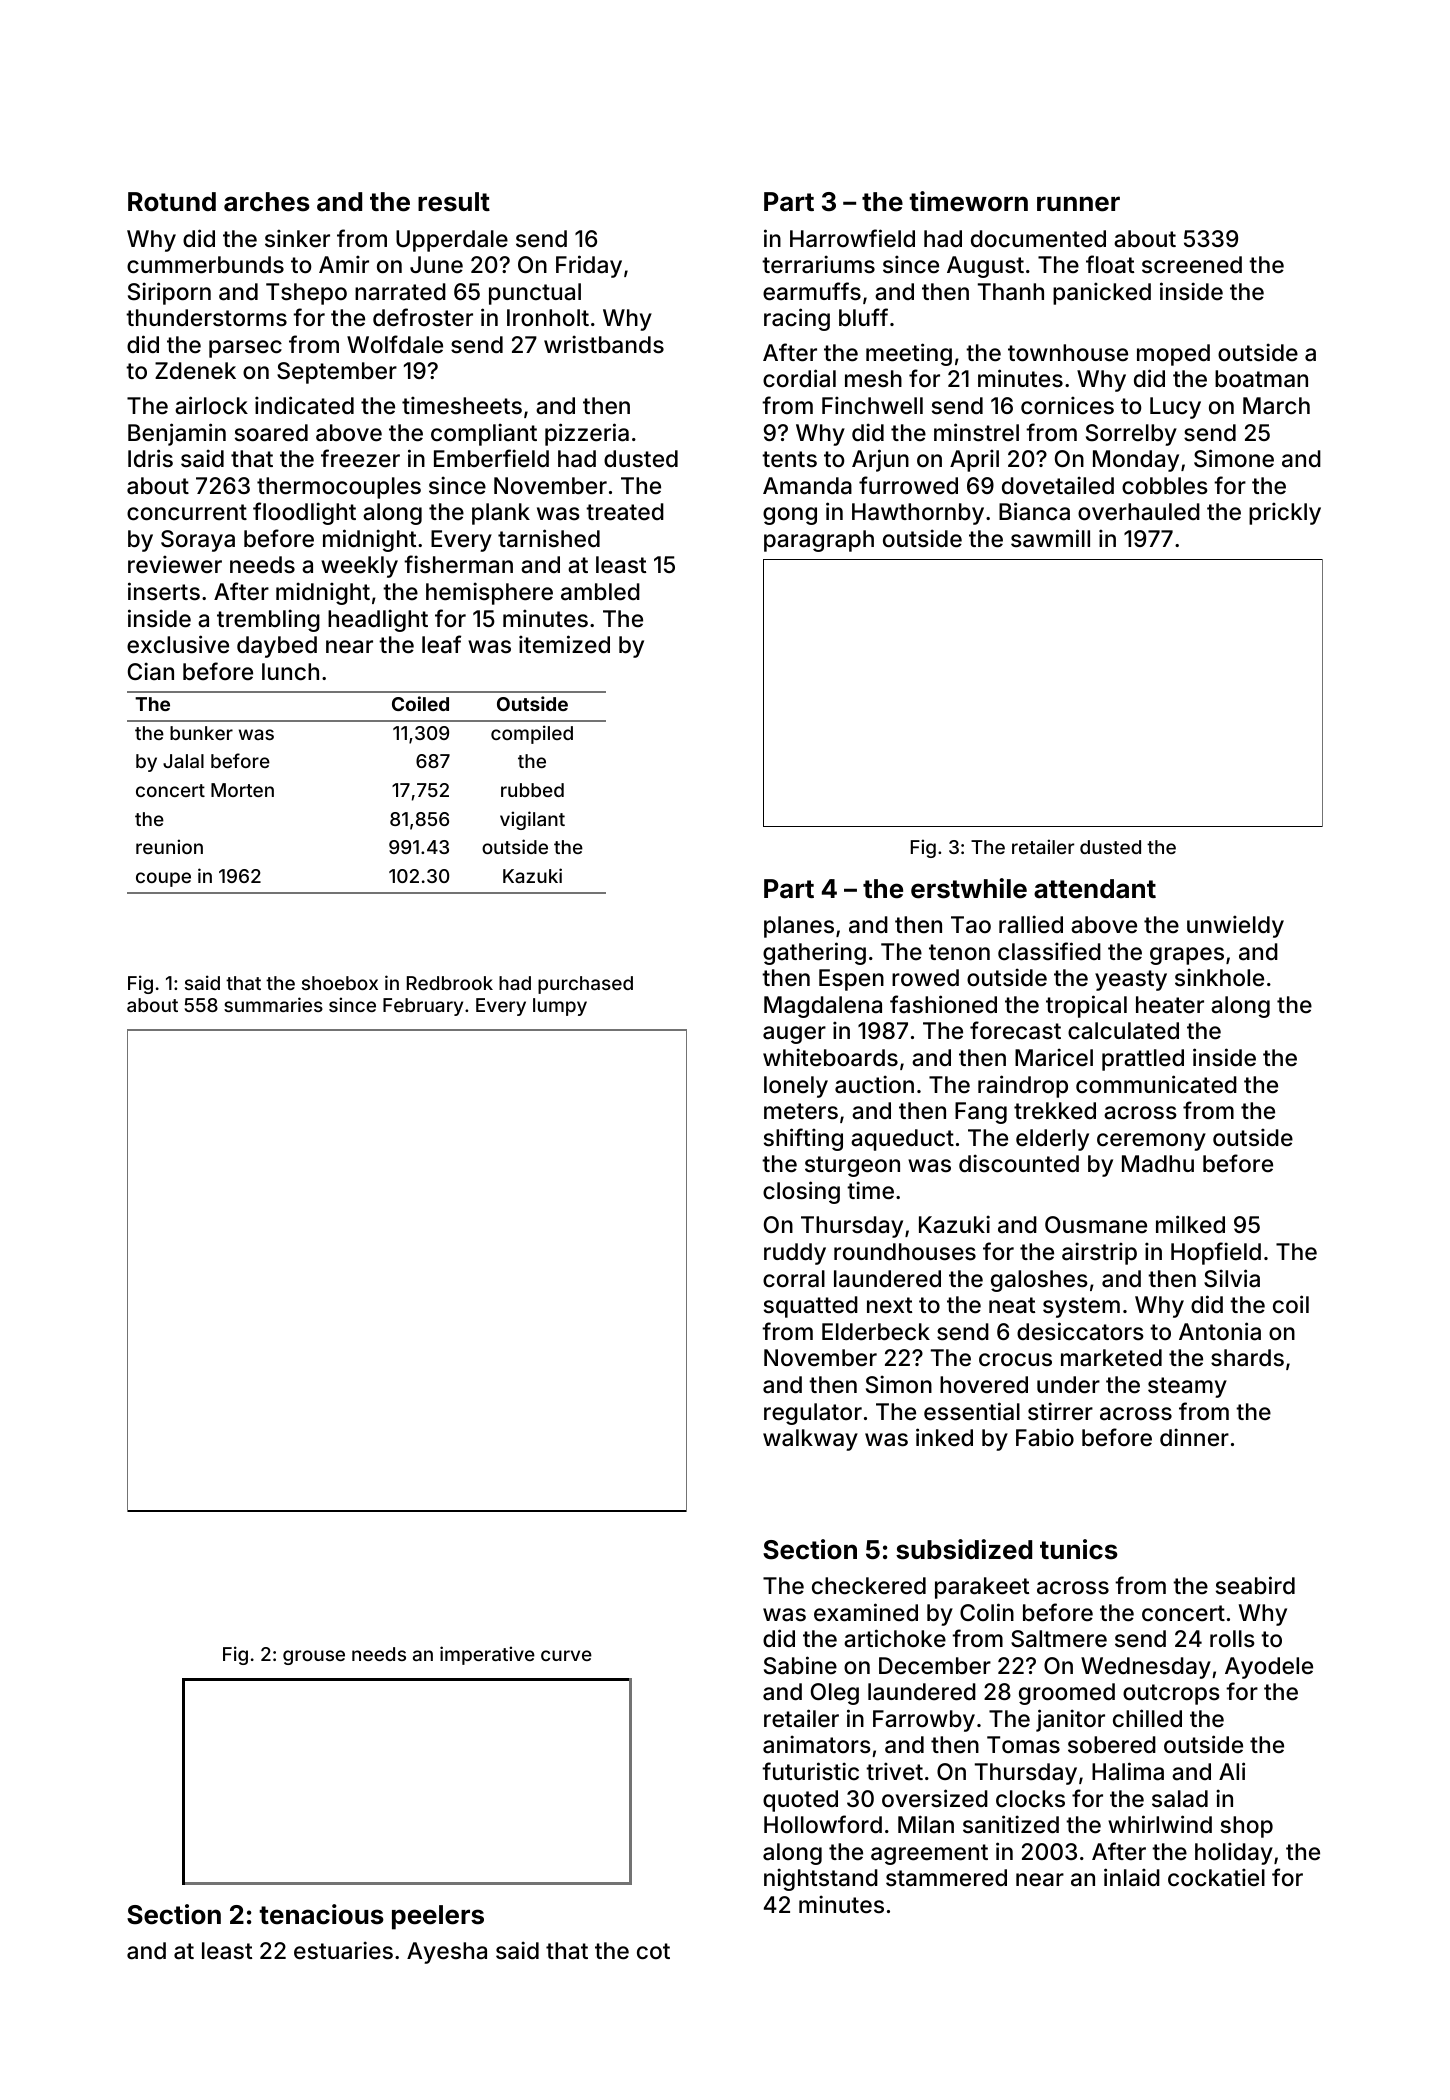 The width and height of the screenshot is (1450, 2100). Describe the element at coordinates (172, 202) in the screenshot. I see `Rotund` at that location.
